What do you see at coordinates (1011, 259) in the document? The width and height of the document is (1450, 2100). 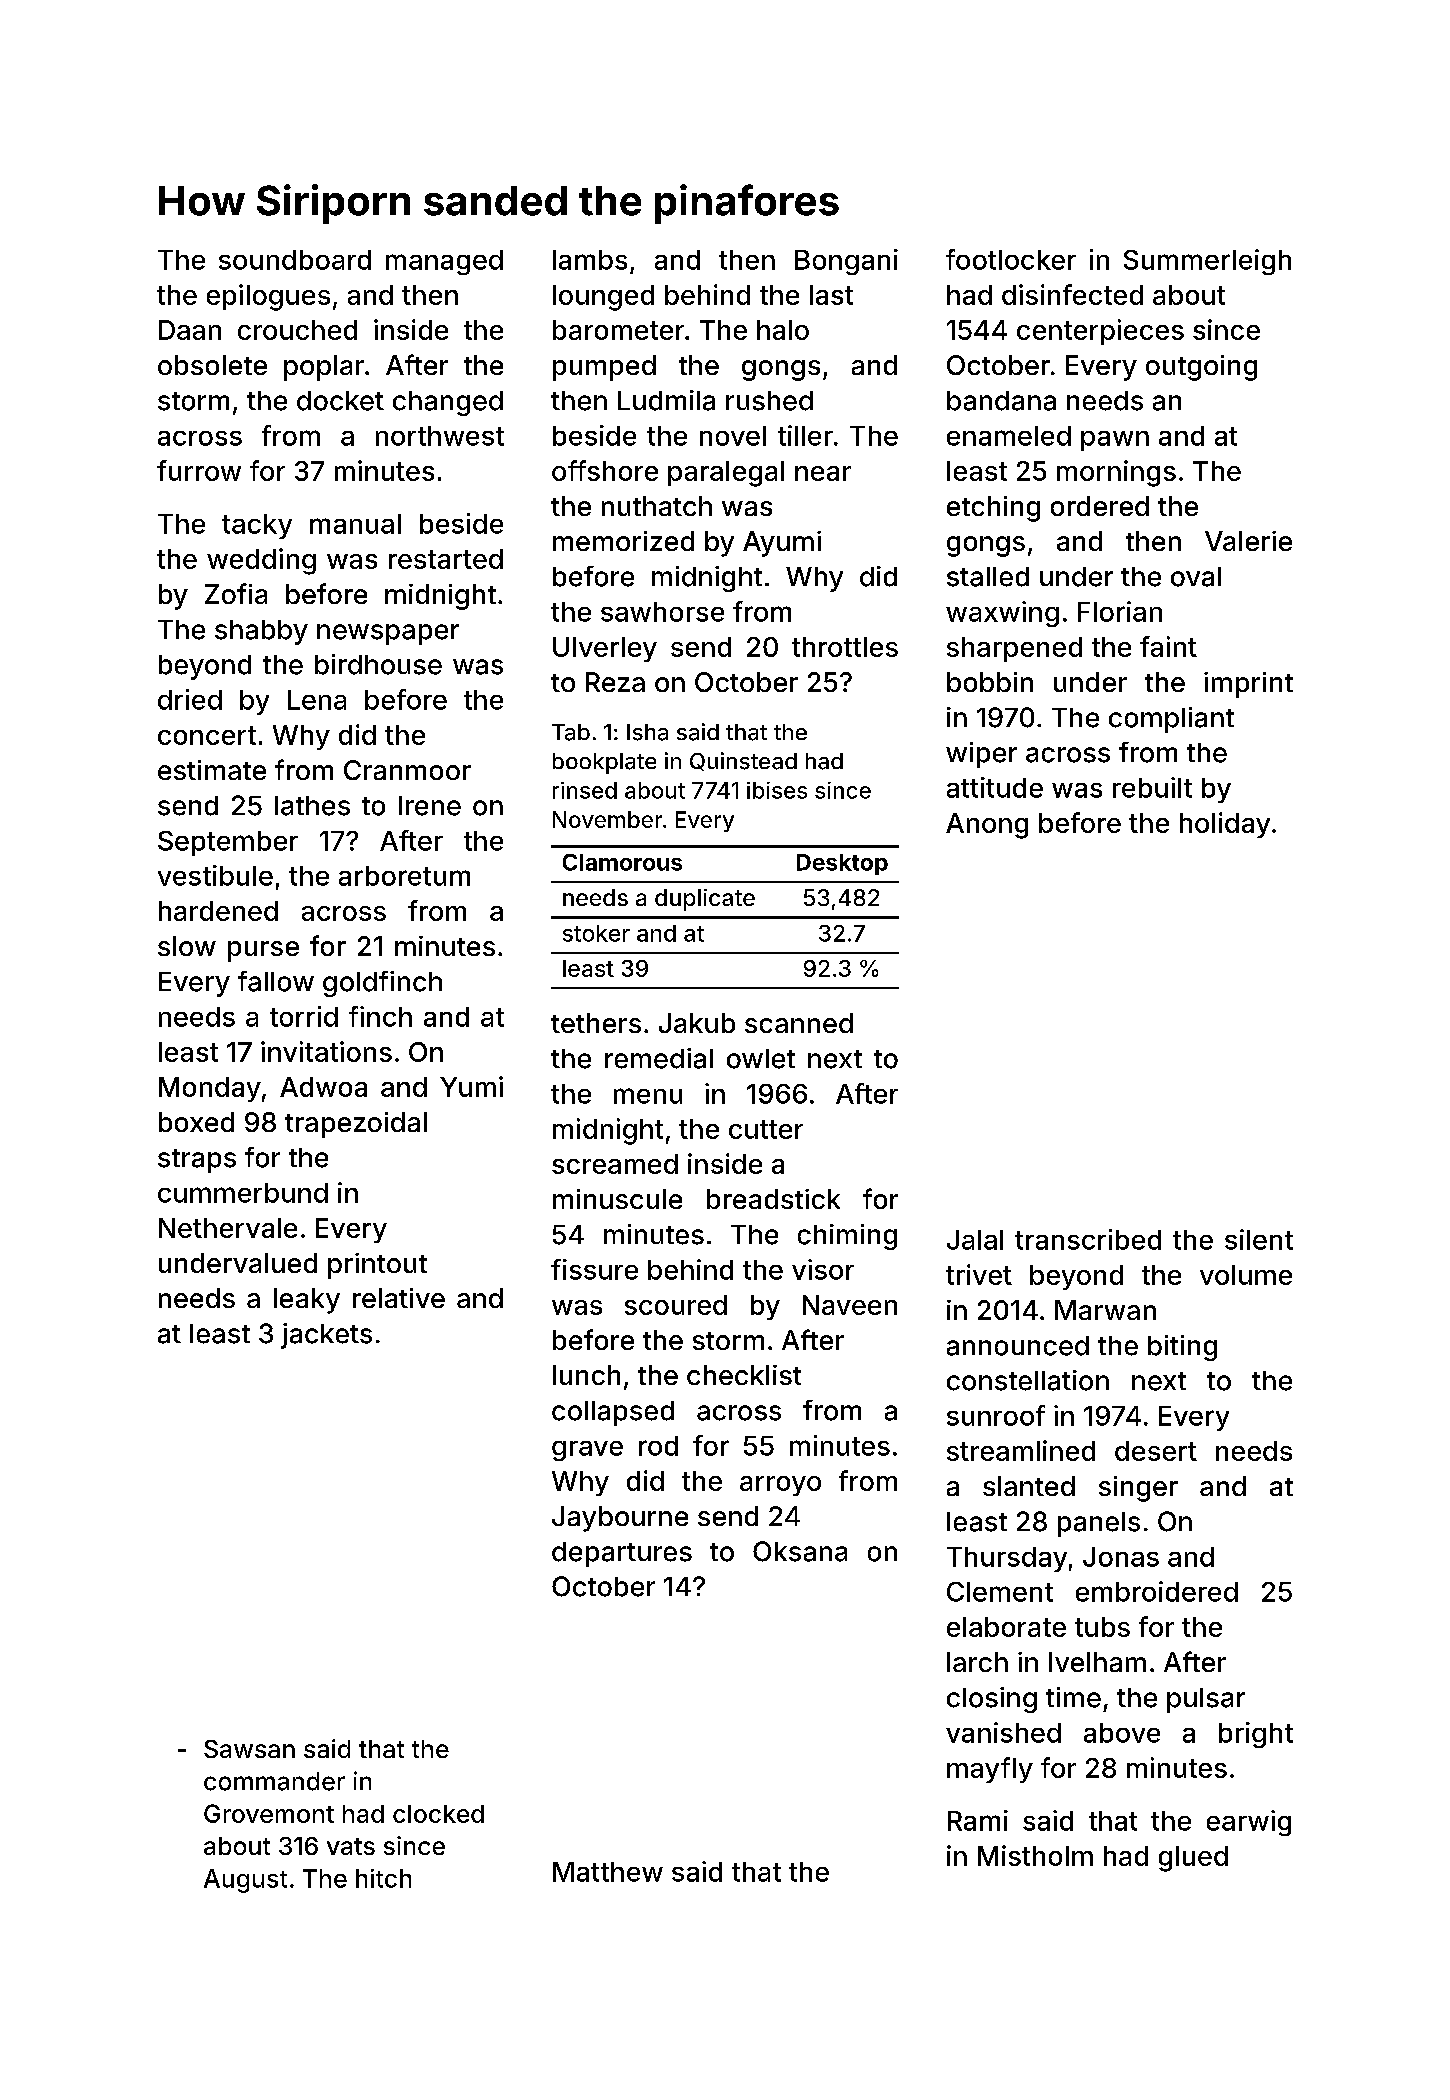 I see `footlocker` at bounding box center [1011, 259].
